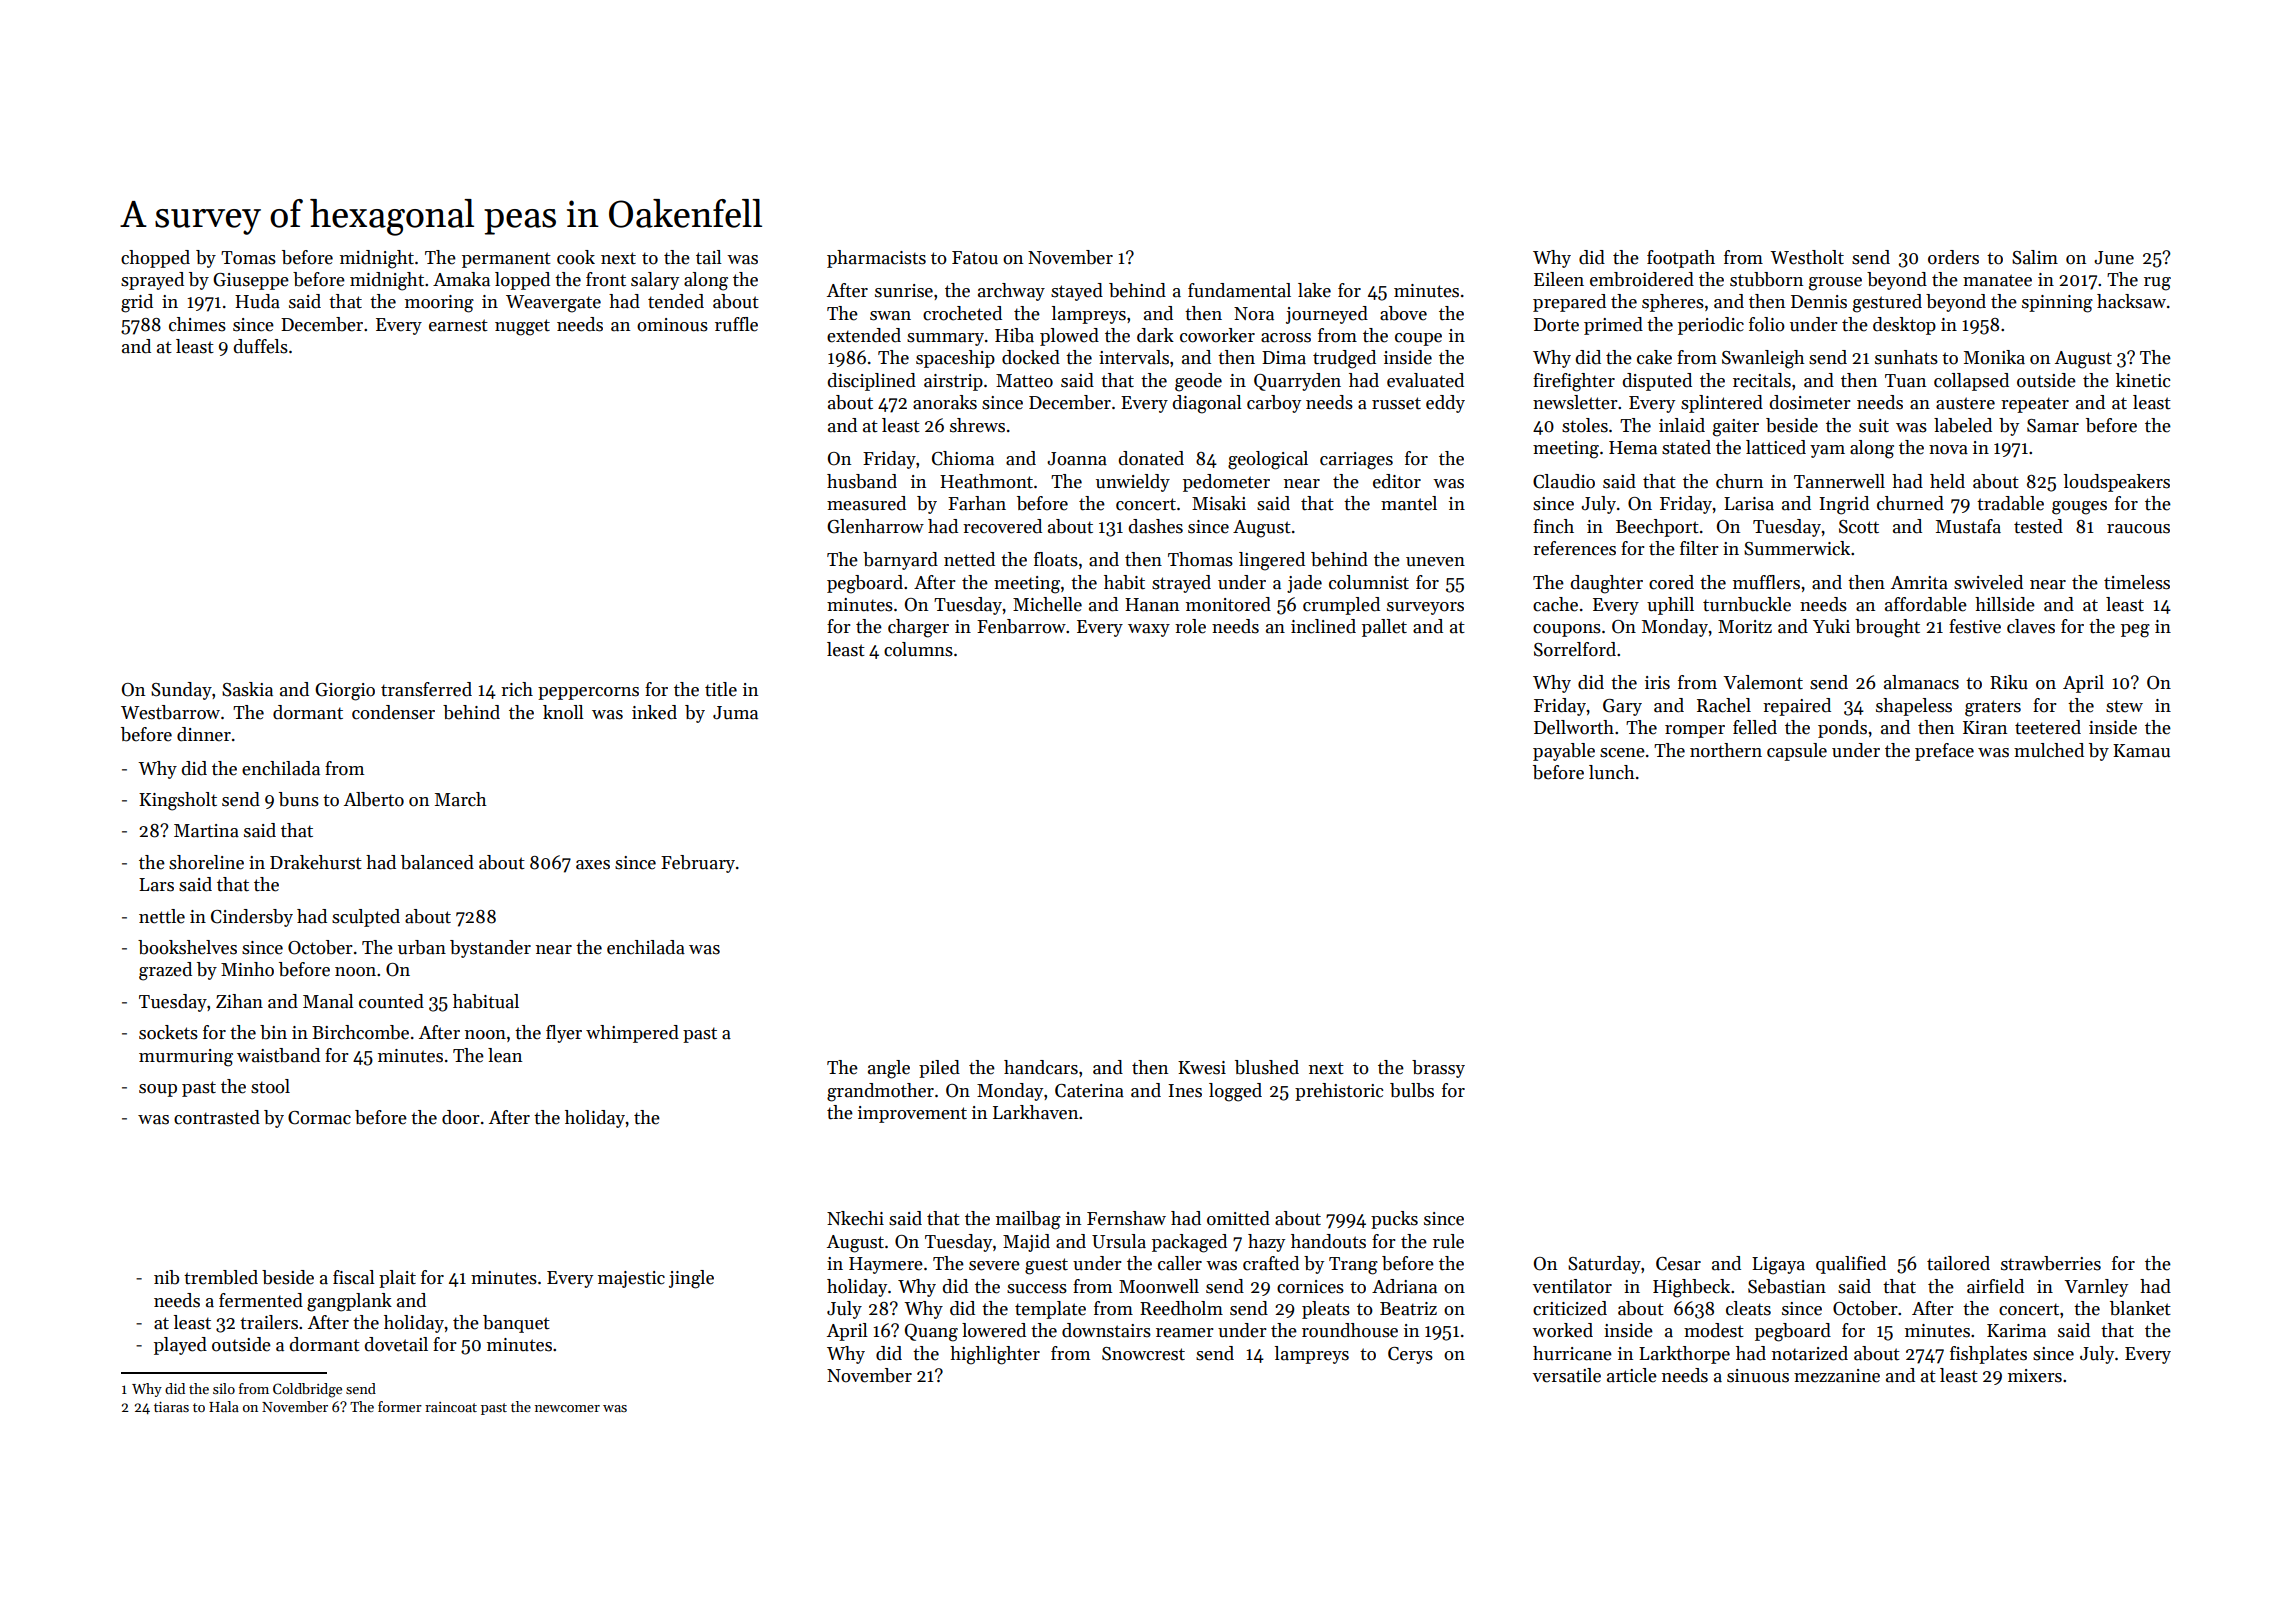  What do you see at coordinates (1797, 707) in the screenshot?
I see `repaired` at bounding box center [1797, 707].
